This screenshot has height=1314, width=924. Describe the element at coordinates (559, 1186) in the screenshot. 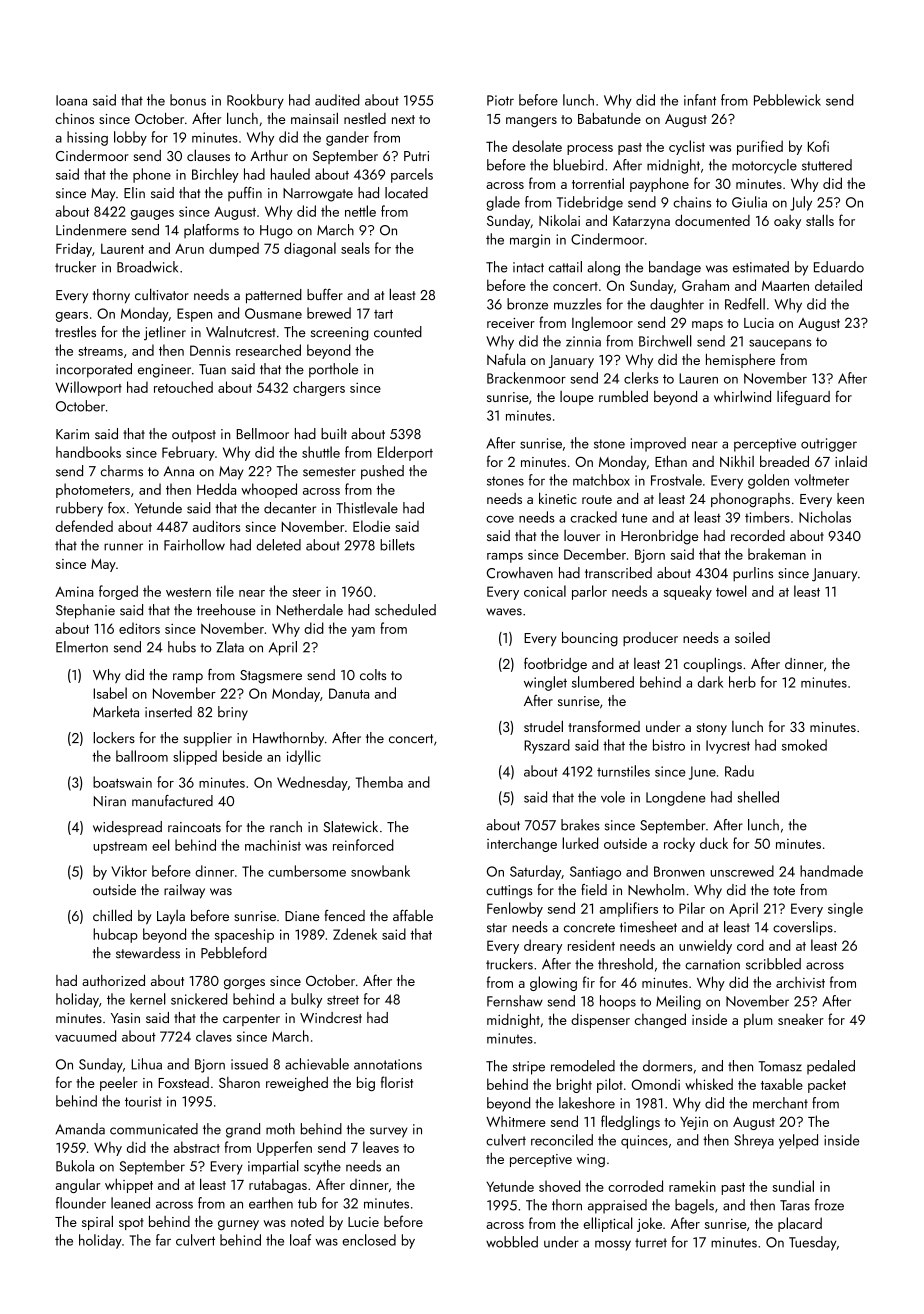

I see `shoved` at that location.
